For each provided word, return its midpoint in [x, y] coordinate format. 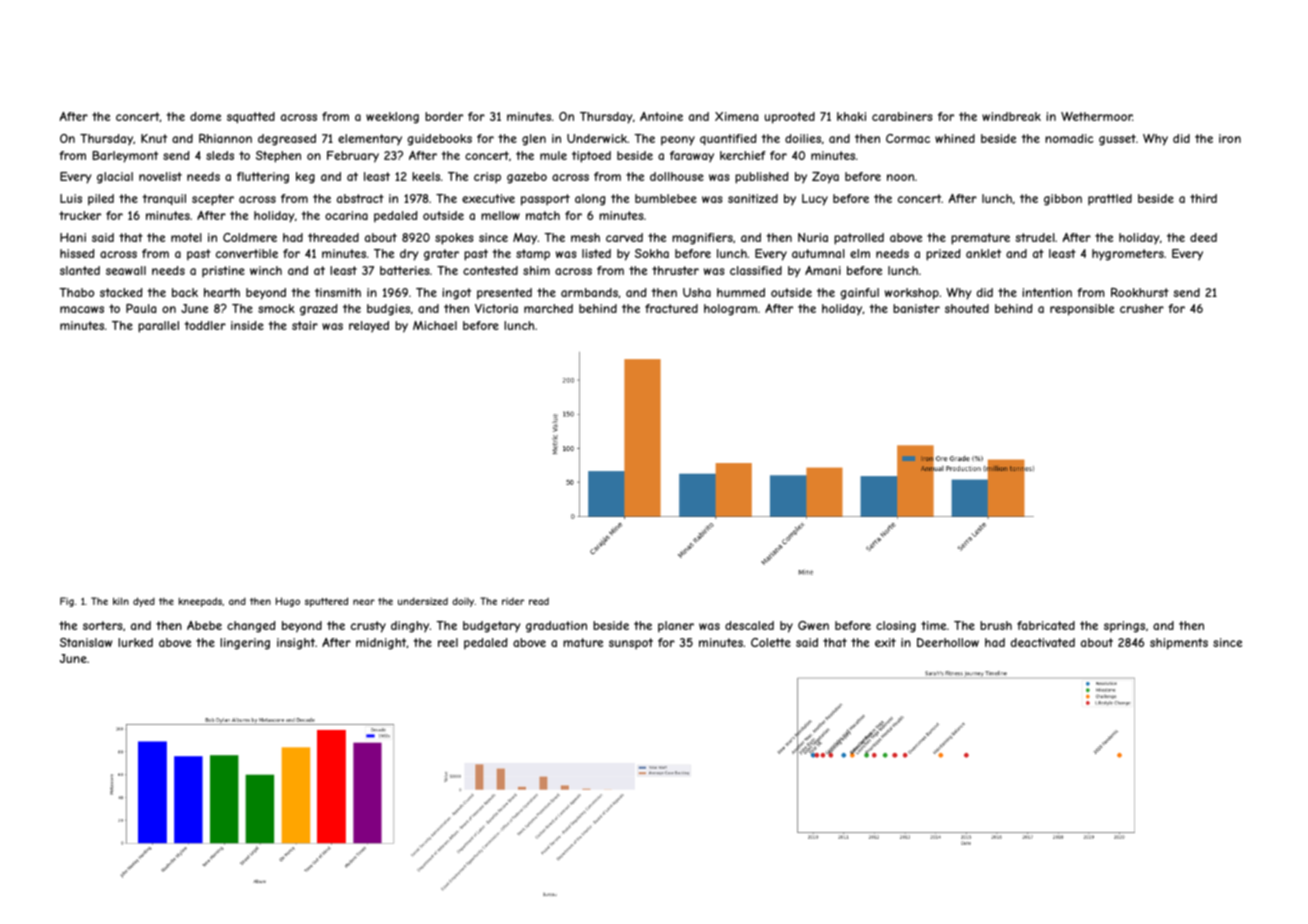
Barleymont [125, 157]
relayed [369, 327]
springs [1124, 627]
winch [266, 270]
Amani [823, 270]
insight [296, 644]
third [1203, 198]
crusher [1142, 308]
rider [513, 601]
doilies [803, 138]
